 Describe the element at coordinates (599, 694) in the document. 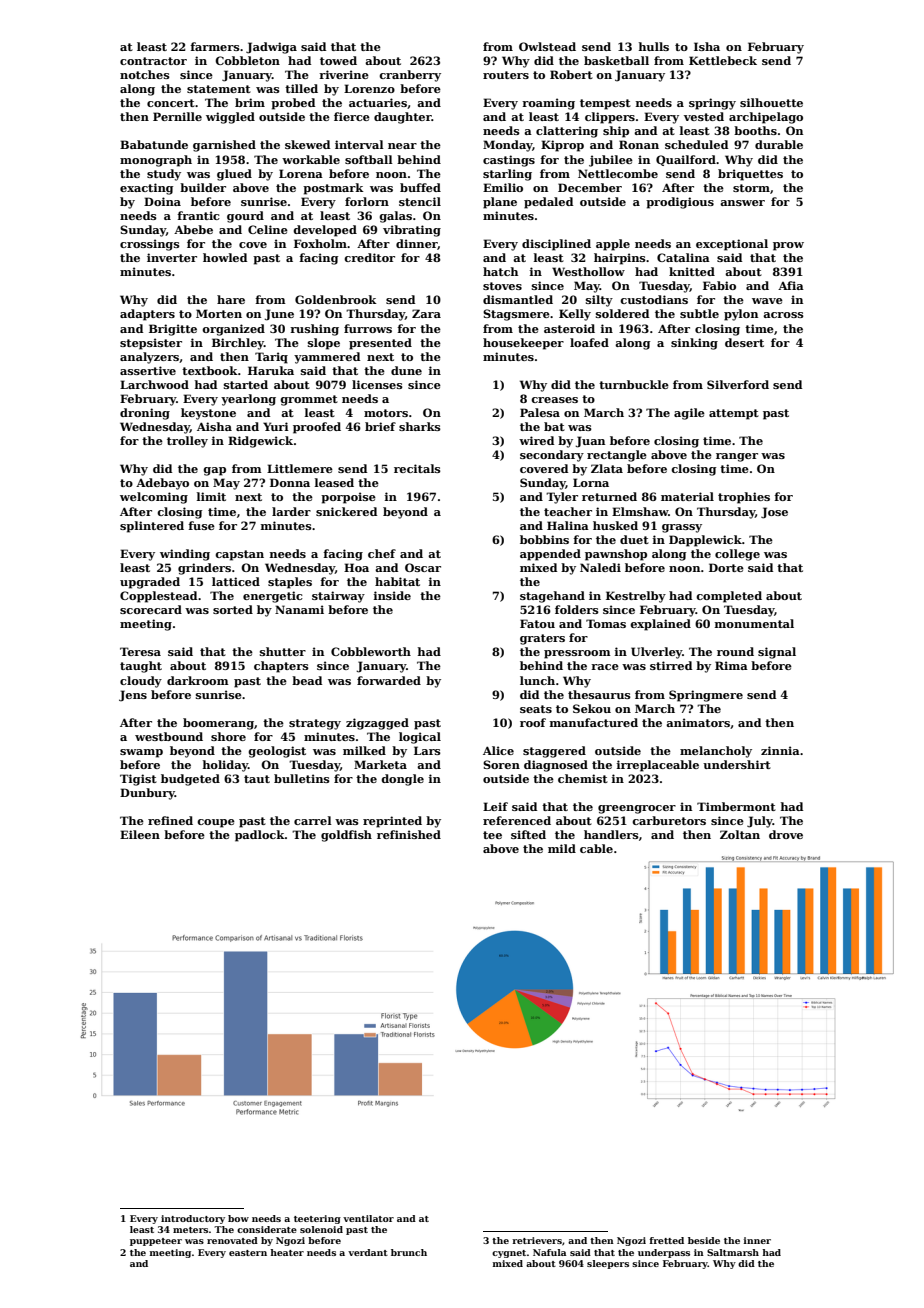

I see `thesaurus` at that location.
